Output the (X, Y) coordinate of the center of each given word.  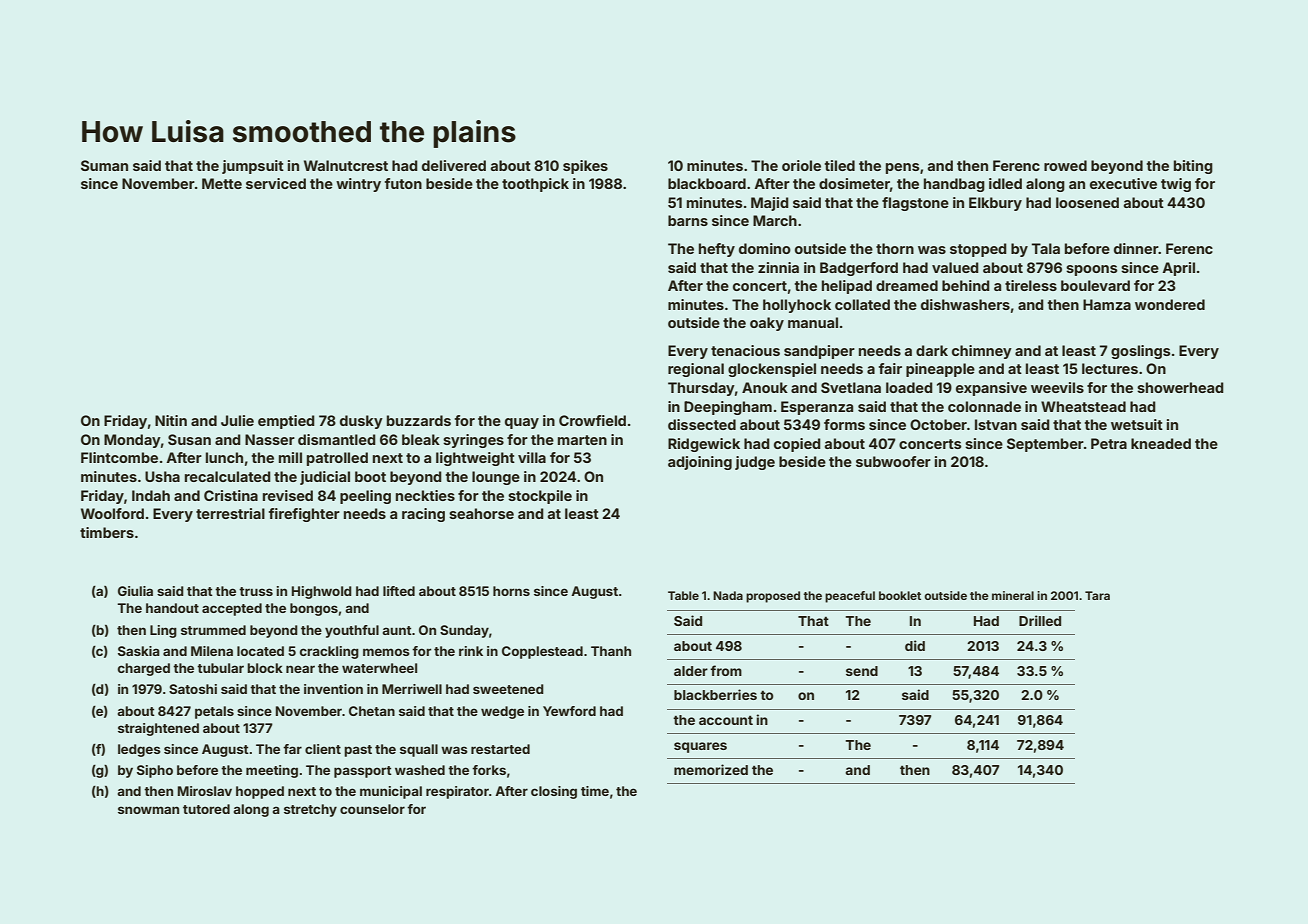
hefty (717, 250)
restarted (500, 749)
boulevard (1095, 285)
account (726, 720)
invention (333, 689)
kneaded (1161, 443)
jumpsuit (253, 167)
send (862, 671)
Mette (222, 183)
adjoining (700, 463)
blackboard (707, 183)
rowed (1065, 165)
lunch (224, 457)
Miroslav (205, 791)
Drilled (1040, 620)
